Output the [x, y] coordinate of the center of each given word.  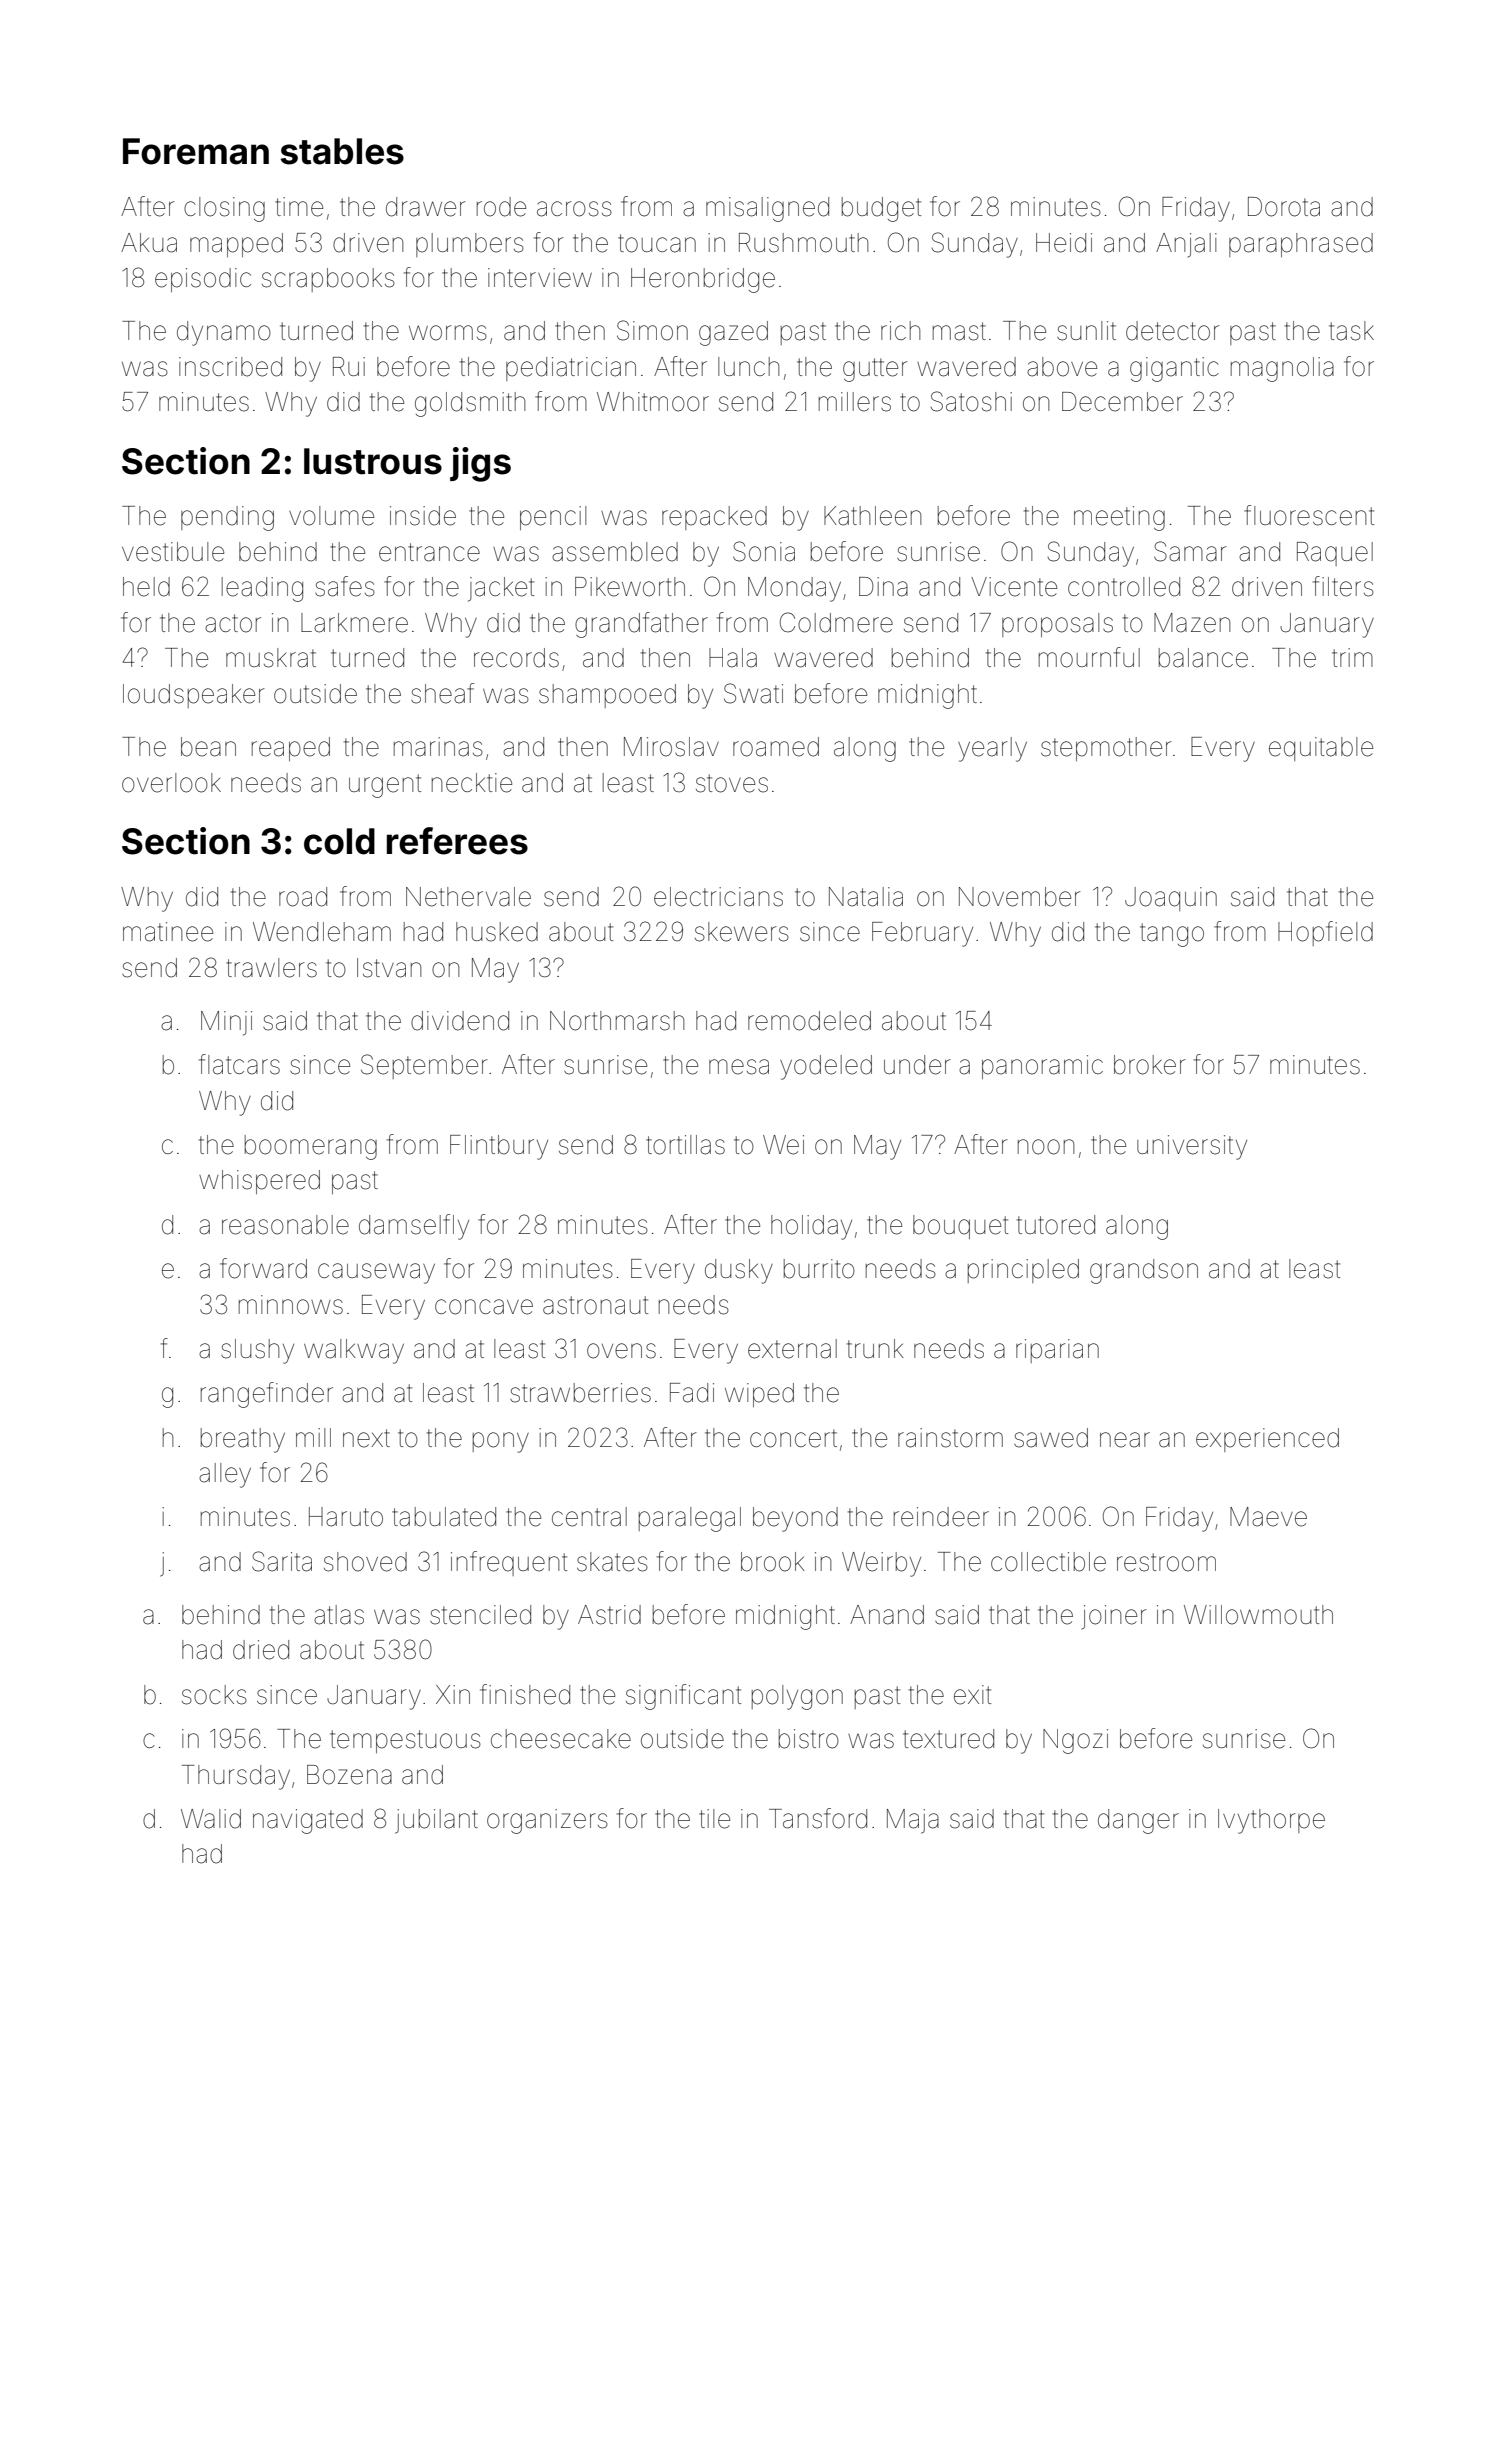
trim [1352, 657]
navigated [308, 1821]
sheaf [442, 693]
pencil [553, 518]
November [1020, 897]
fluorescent [1309, 515]
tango [1172, 935]
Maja [913, 1821]
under [917, 1065]
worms [448, 333]
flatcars [239, 1064]
